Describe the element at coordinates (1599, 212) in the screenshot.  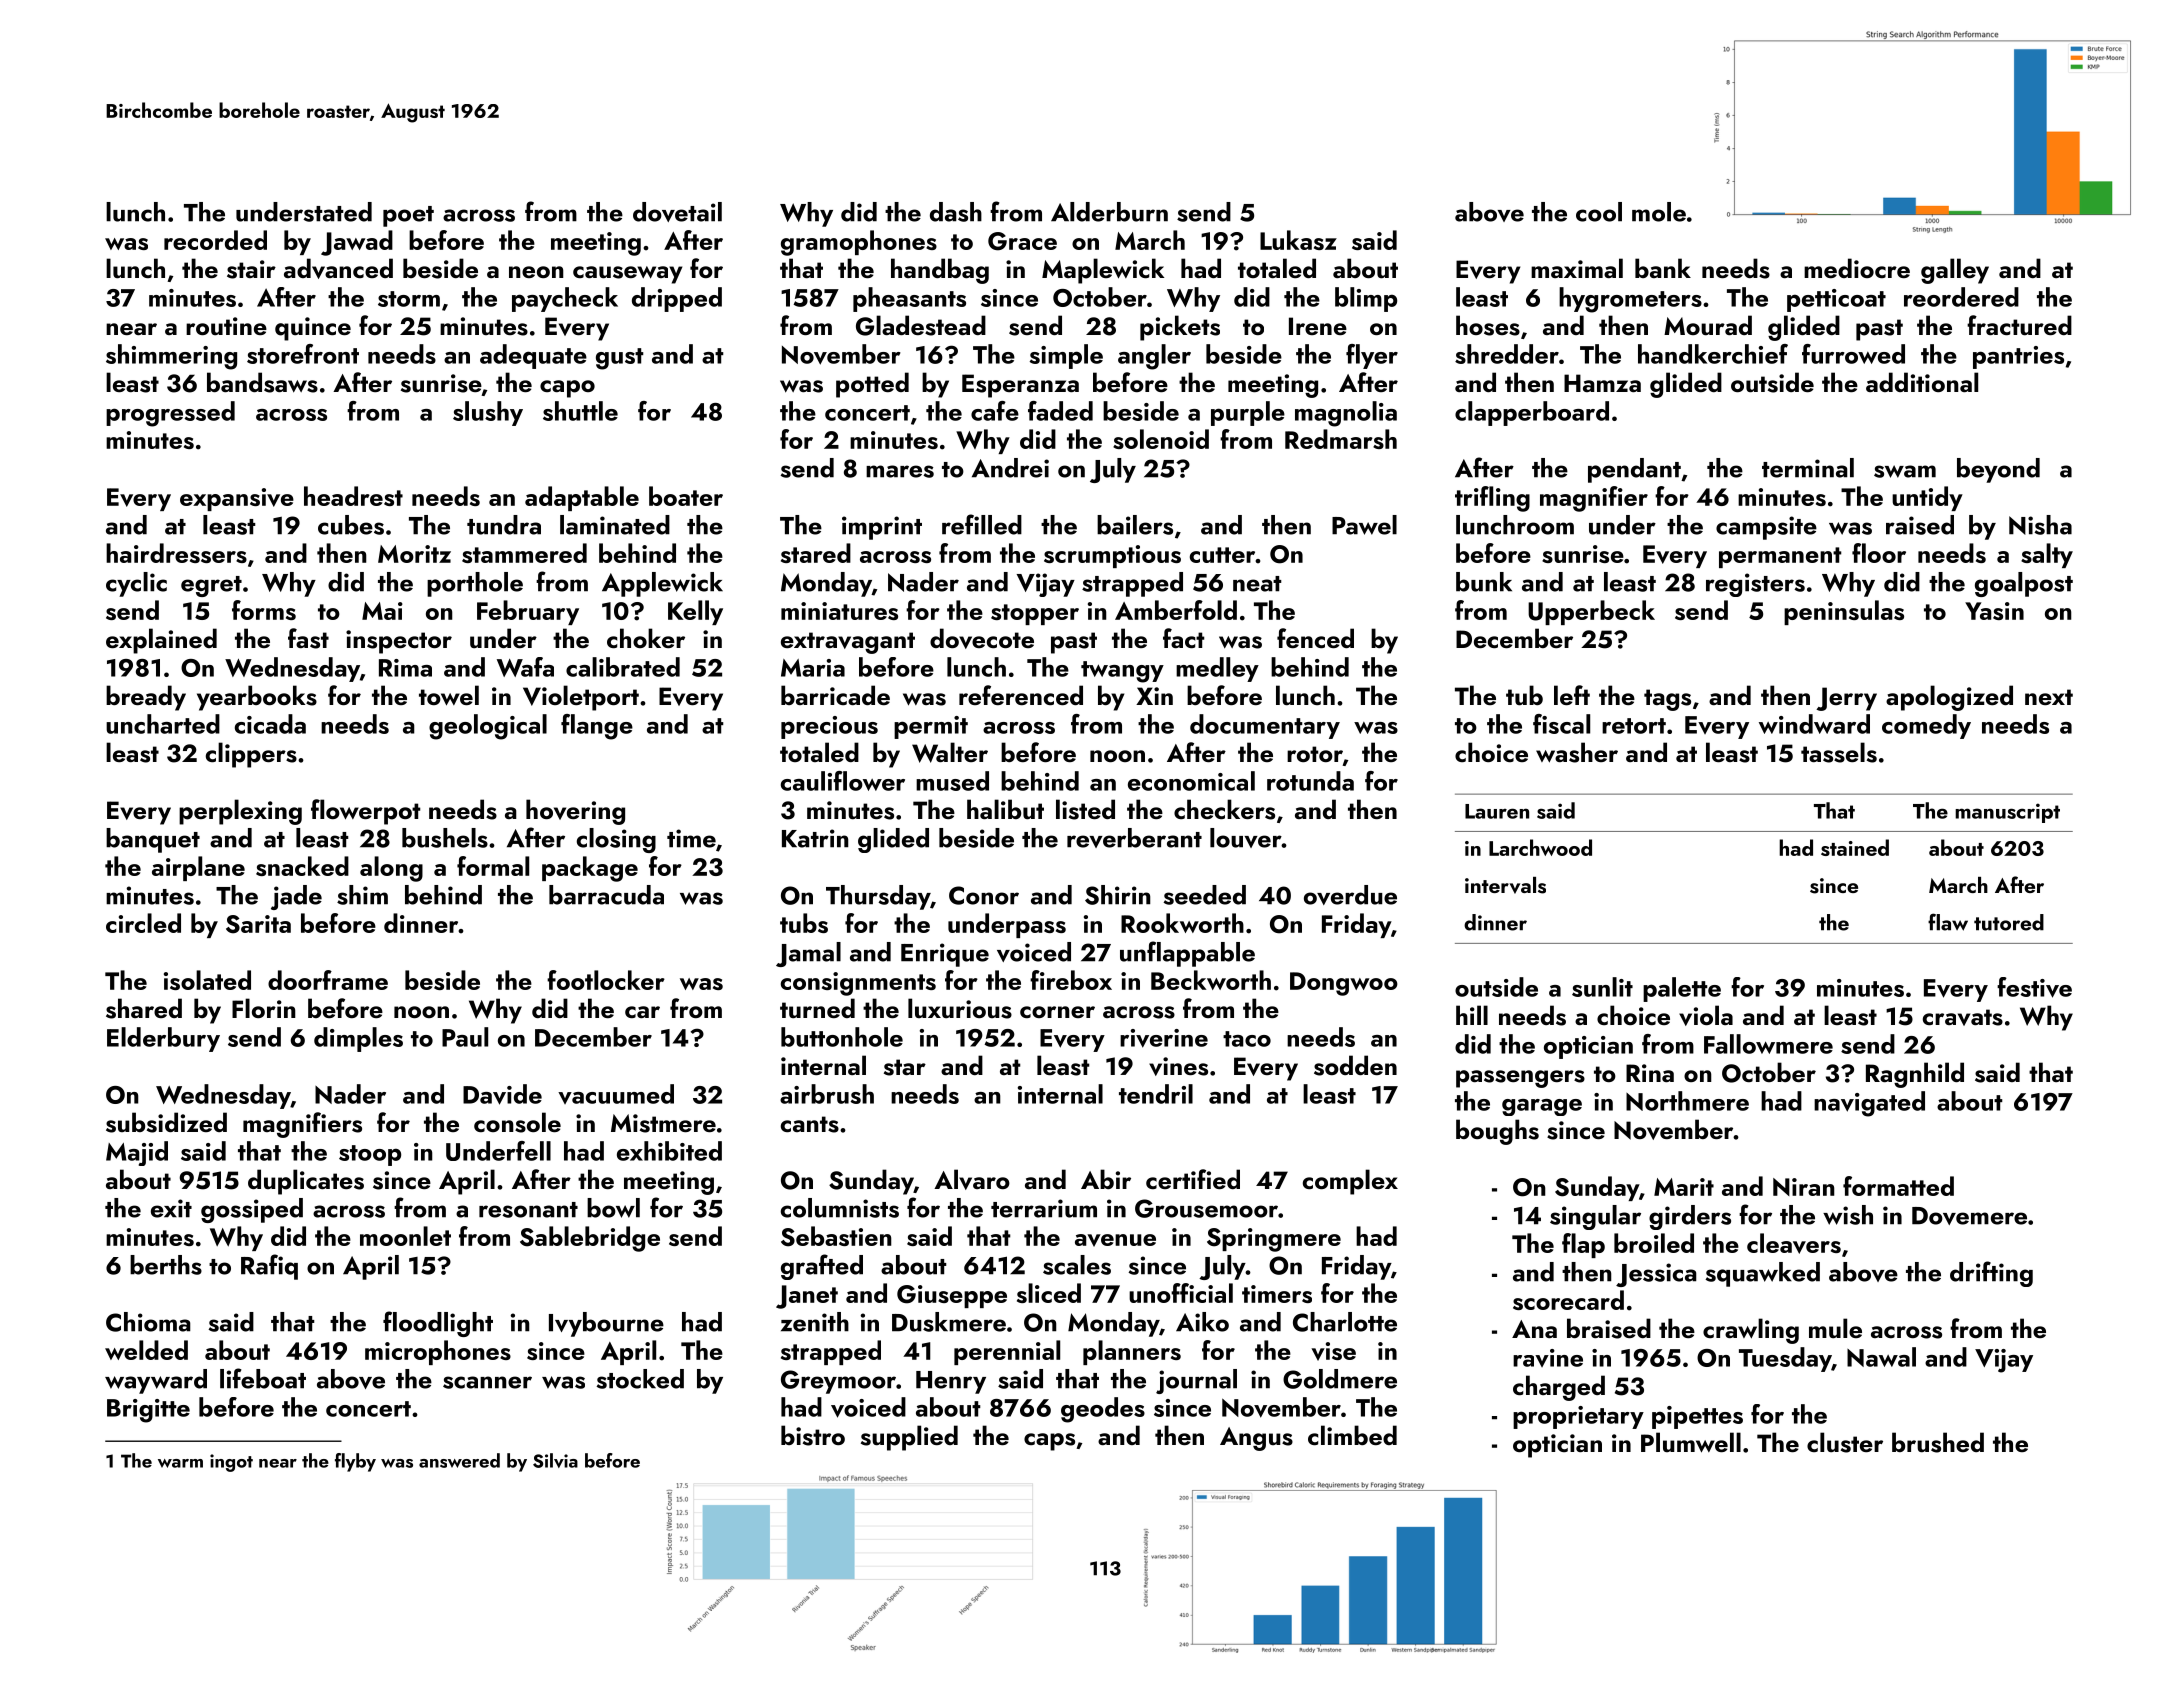
I see `cool` at that location.
